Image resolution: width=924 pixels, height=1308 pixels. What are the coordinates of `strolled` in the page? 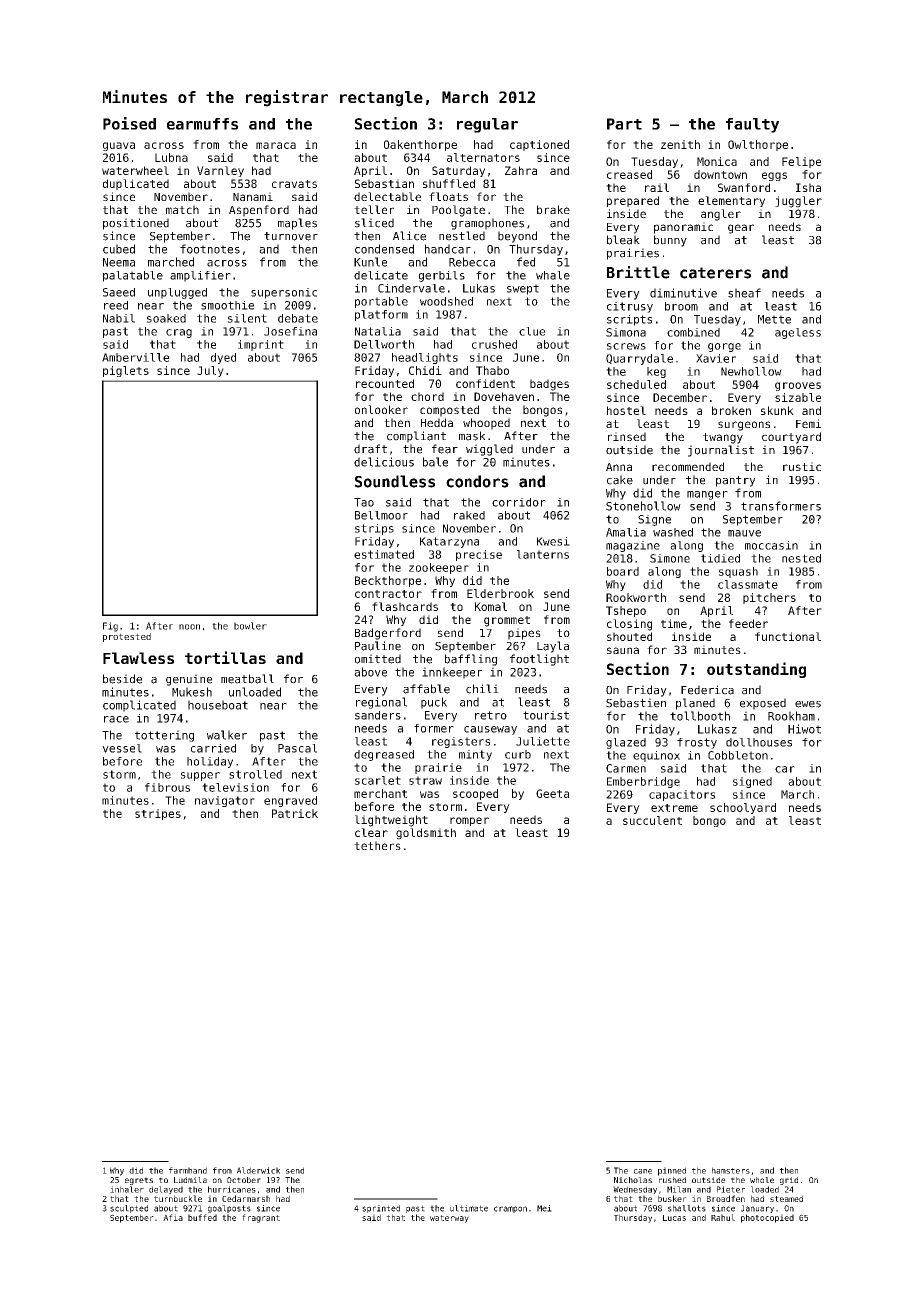 It's located at (255, 774).
